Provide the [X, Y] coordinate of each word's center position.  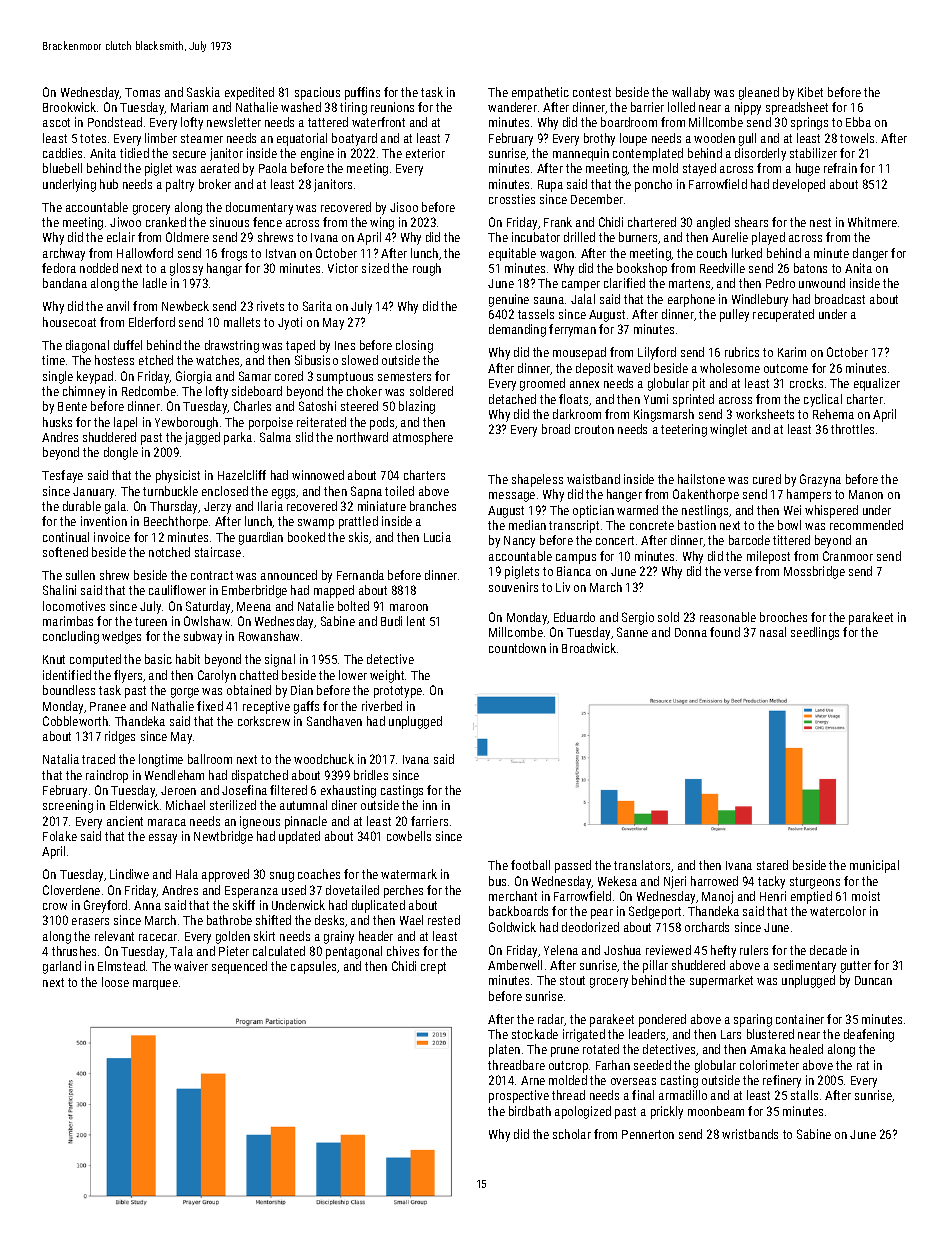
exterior [425, 153]
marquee [155, 985]
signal [280, 660]
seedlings [815, 633]
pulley [734, 315]
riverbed [382, 706]
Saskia [203, 92]
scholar [572, 1134]
